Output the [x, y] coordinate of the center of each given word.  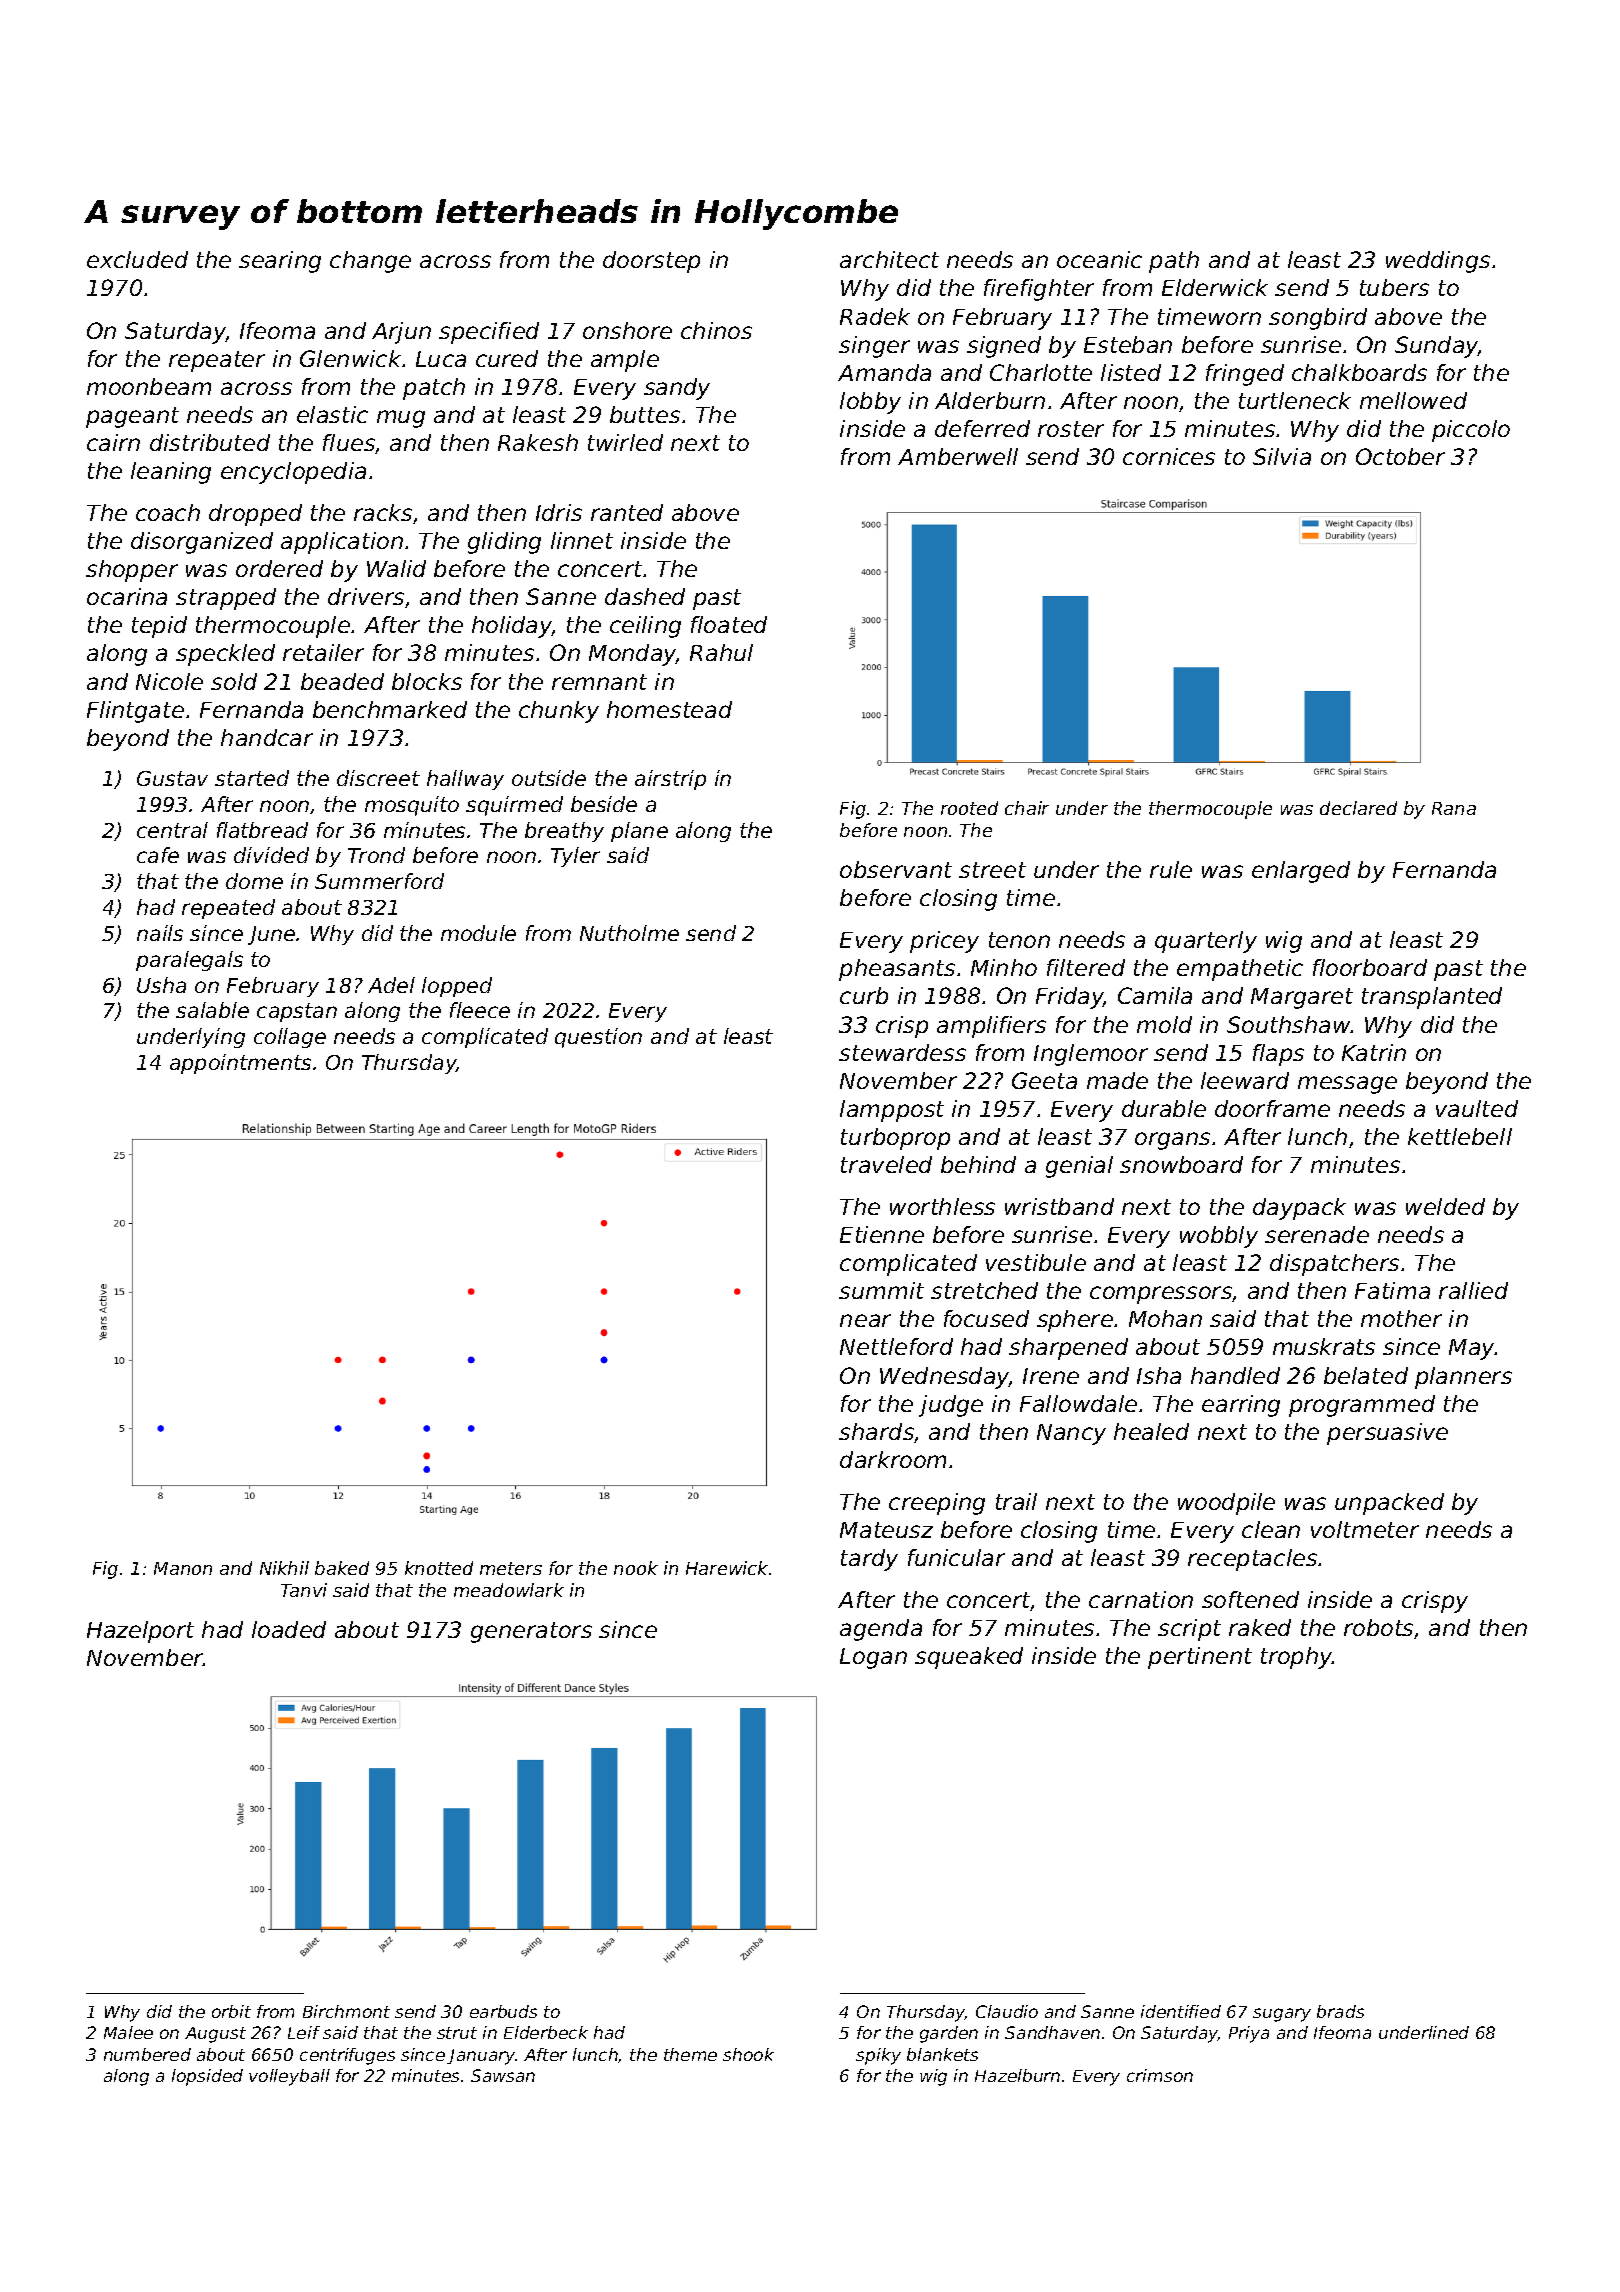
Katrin [1374, 1052]
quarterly [1206, 942]
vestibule [1036, 1262]
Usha [161, 985]
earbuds [503, 2011]
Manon [183, 1568]
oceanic [1099, 259]
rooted [969, 808]
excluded [137, 259]
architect [889, 259]
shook [748, 2054]
